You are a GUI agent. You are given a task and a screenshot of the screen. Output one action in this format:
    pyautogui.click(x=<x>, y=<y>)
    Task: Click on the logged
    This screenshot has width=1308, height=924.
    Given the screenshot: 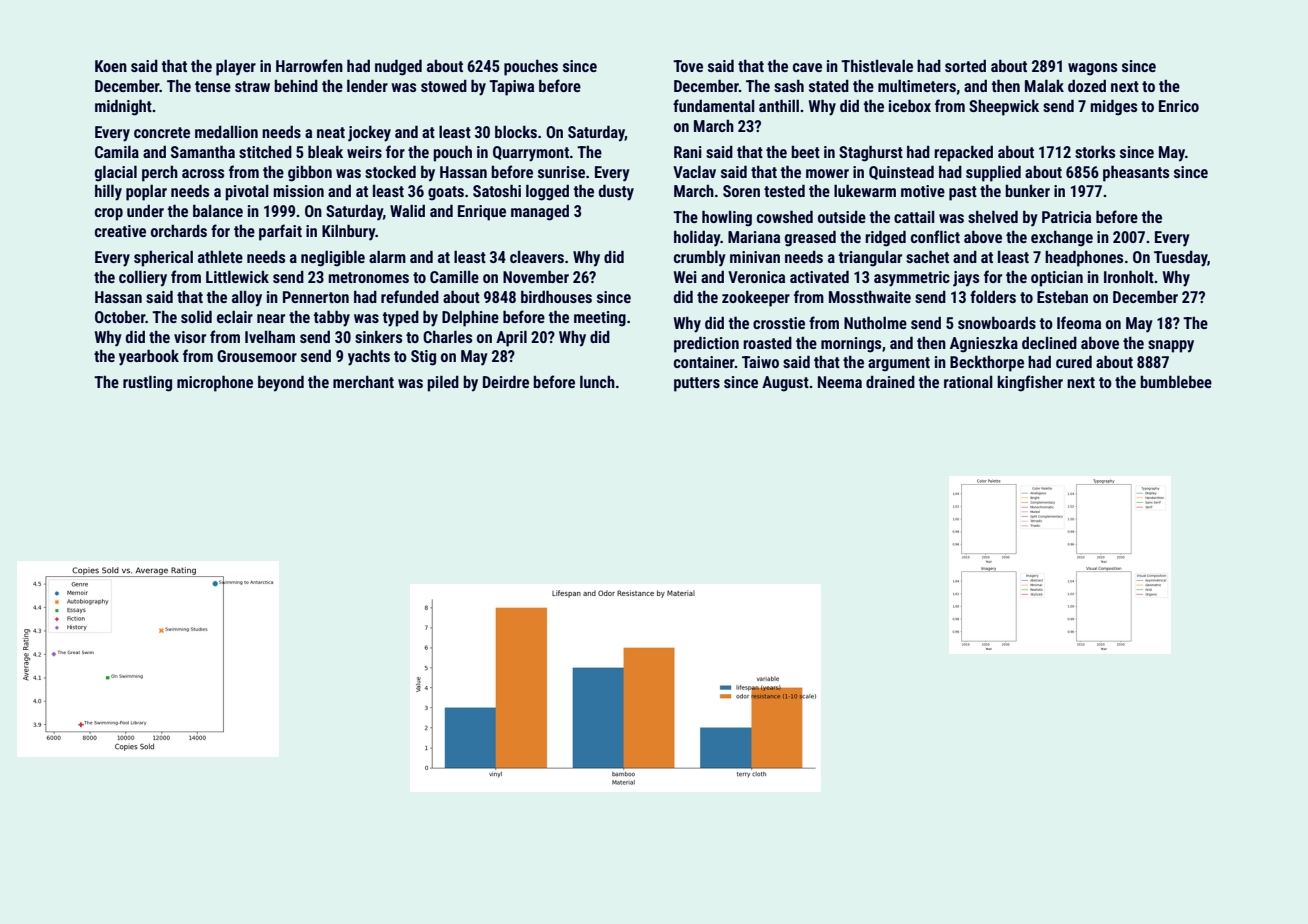 What is the action you would take?
    pyautogui.click(x=547, y=192)
